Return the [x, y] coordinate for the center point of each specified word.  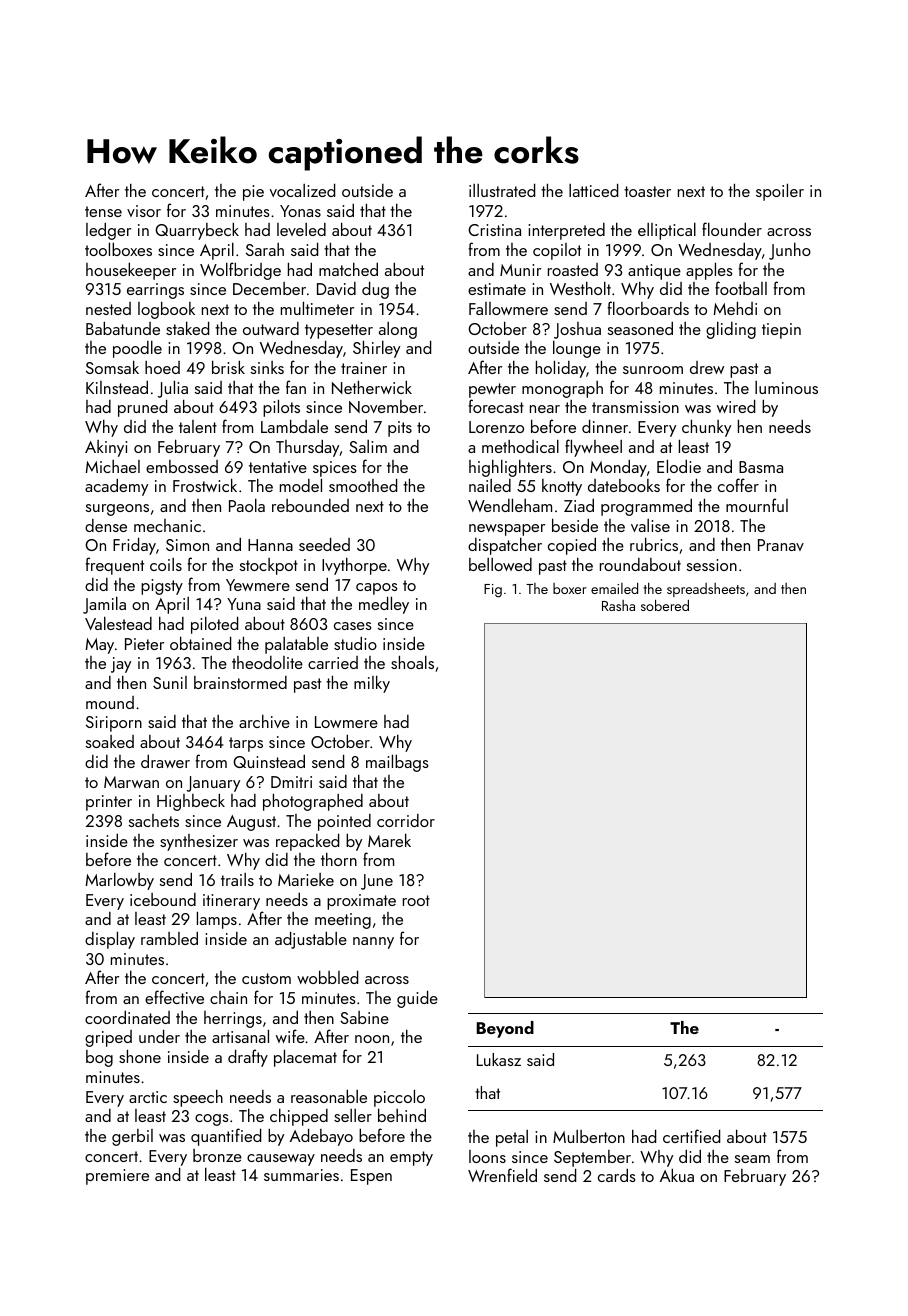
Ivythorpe [354, 566]
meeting [343, 921]
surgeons [117, 510]
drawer [165, 761]
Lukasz [499, 1059]
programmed [646, 507]
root [416, 900]
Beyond [505, 1029]
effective [174, 997]
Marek [389, 840]
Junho [790, 251]
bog [99, 1058]
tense [103, 211]
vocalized [302, 190]
